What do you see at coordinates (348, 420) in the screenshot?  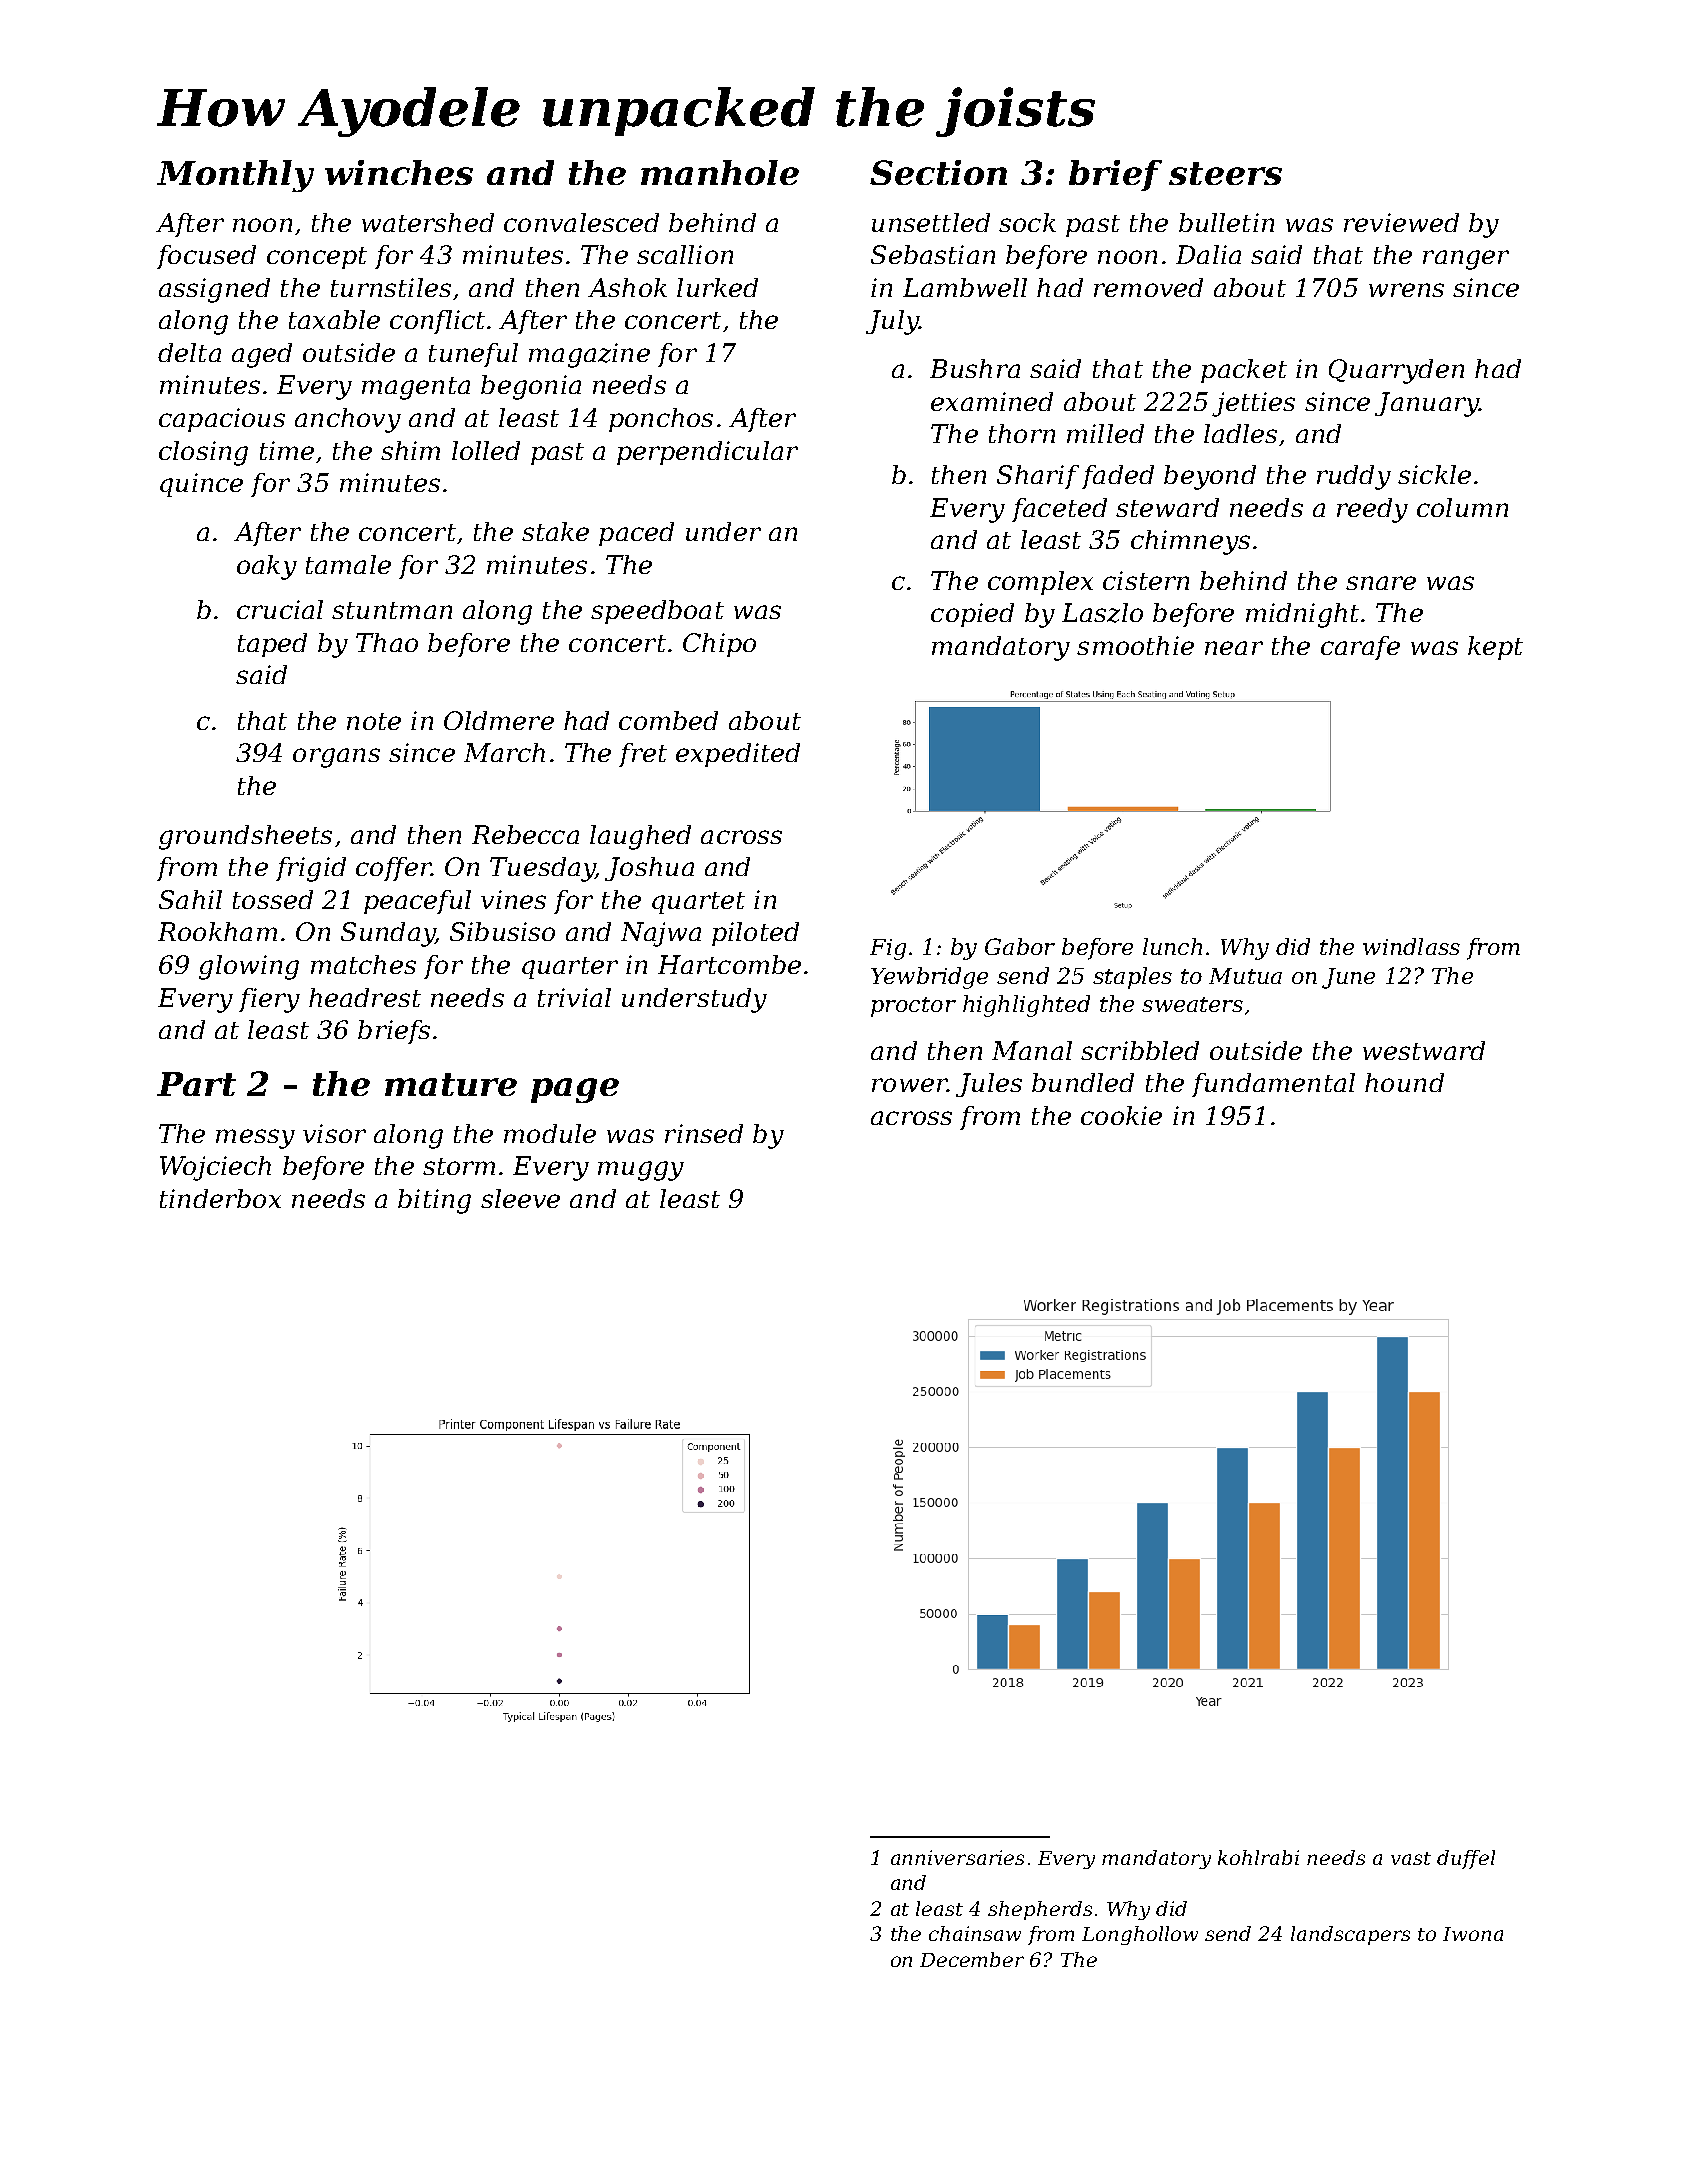 I see `anchovy` at bounding box center [348, 420].
